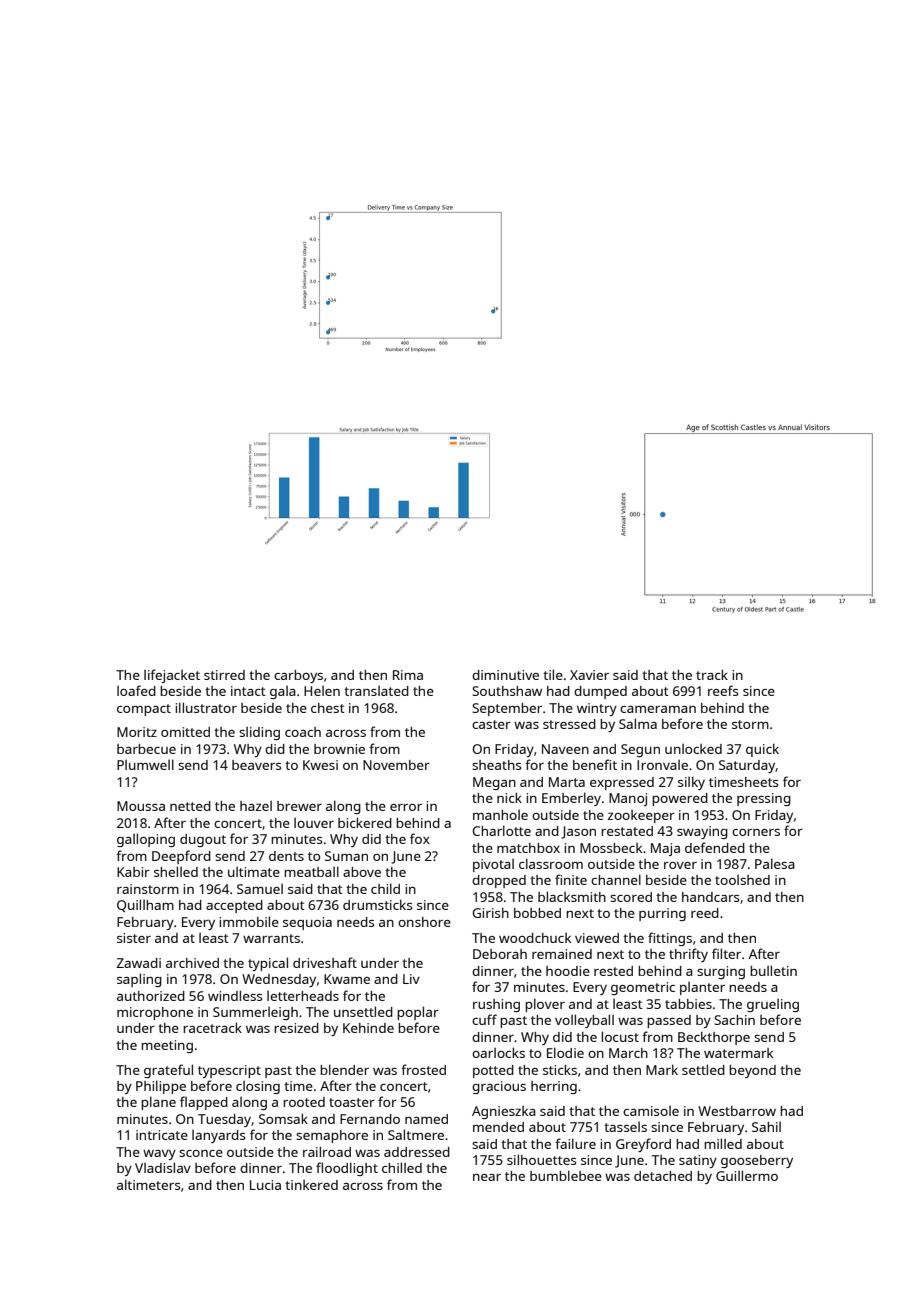 The image size is (924, 1308). Describe the element at coordinates (723, 690) in the screenshot. I see `reefs` at that location.
